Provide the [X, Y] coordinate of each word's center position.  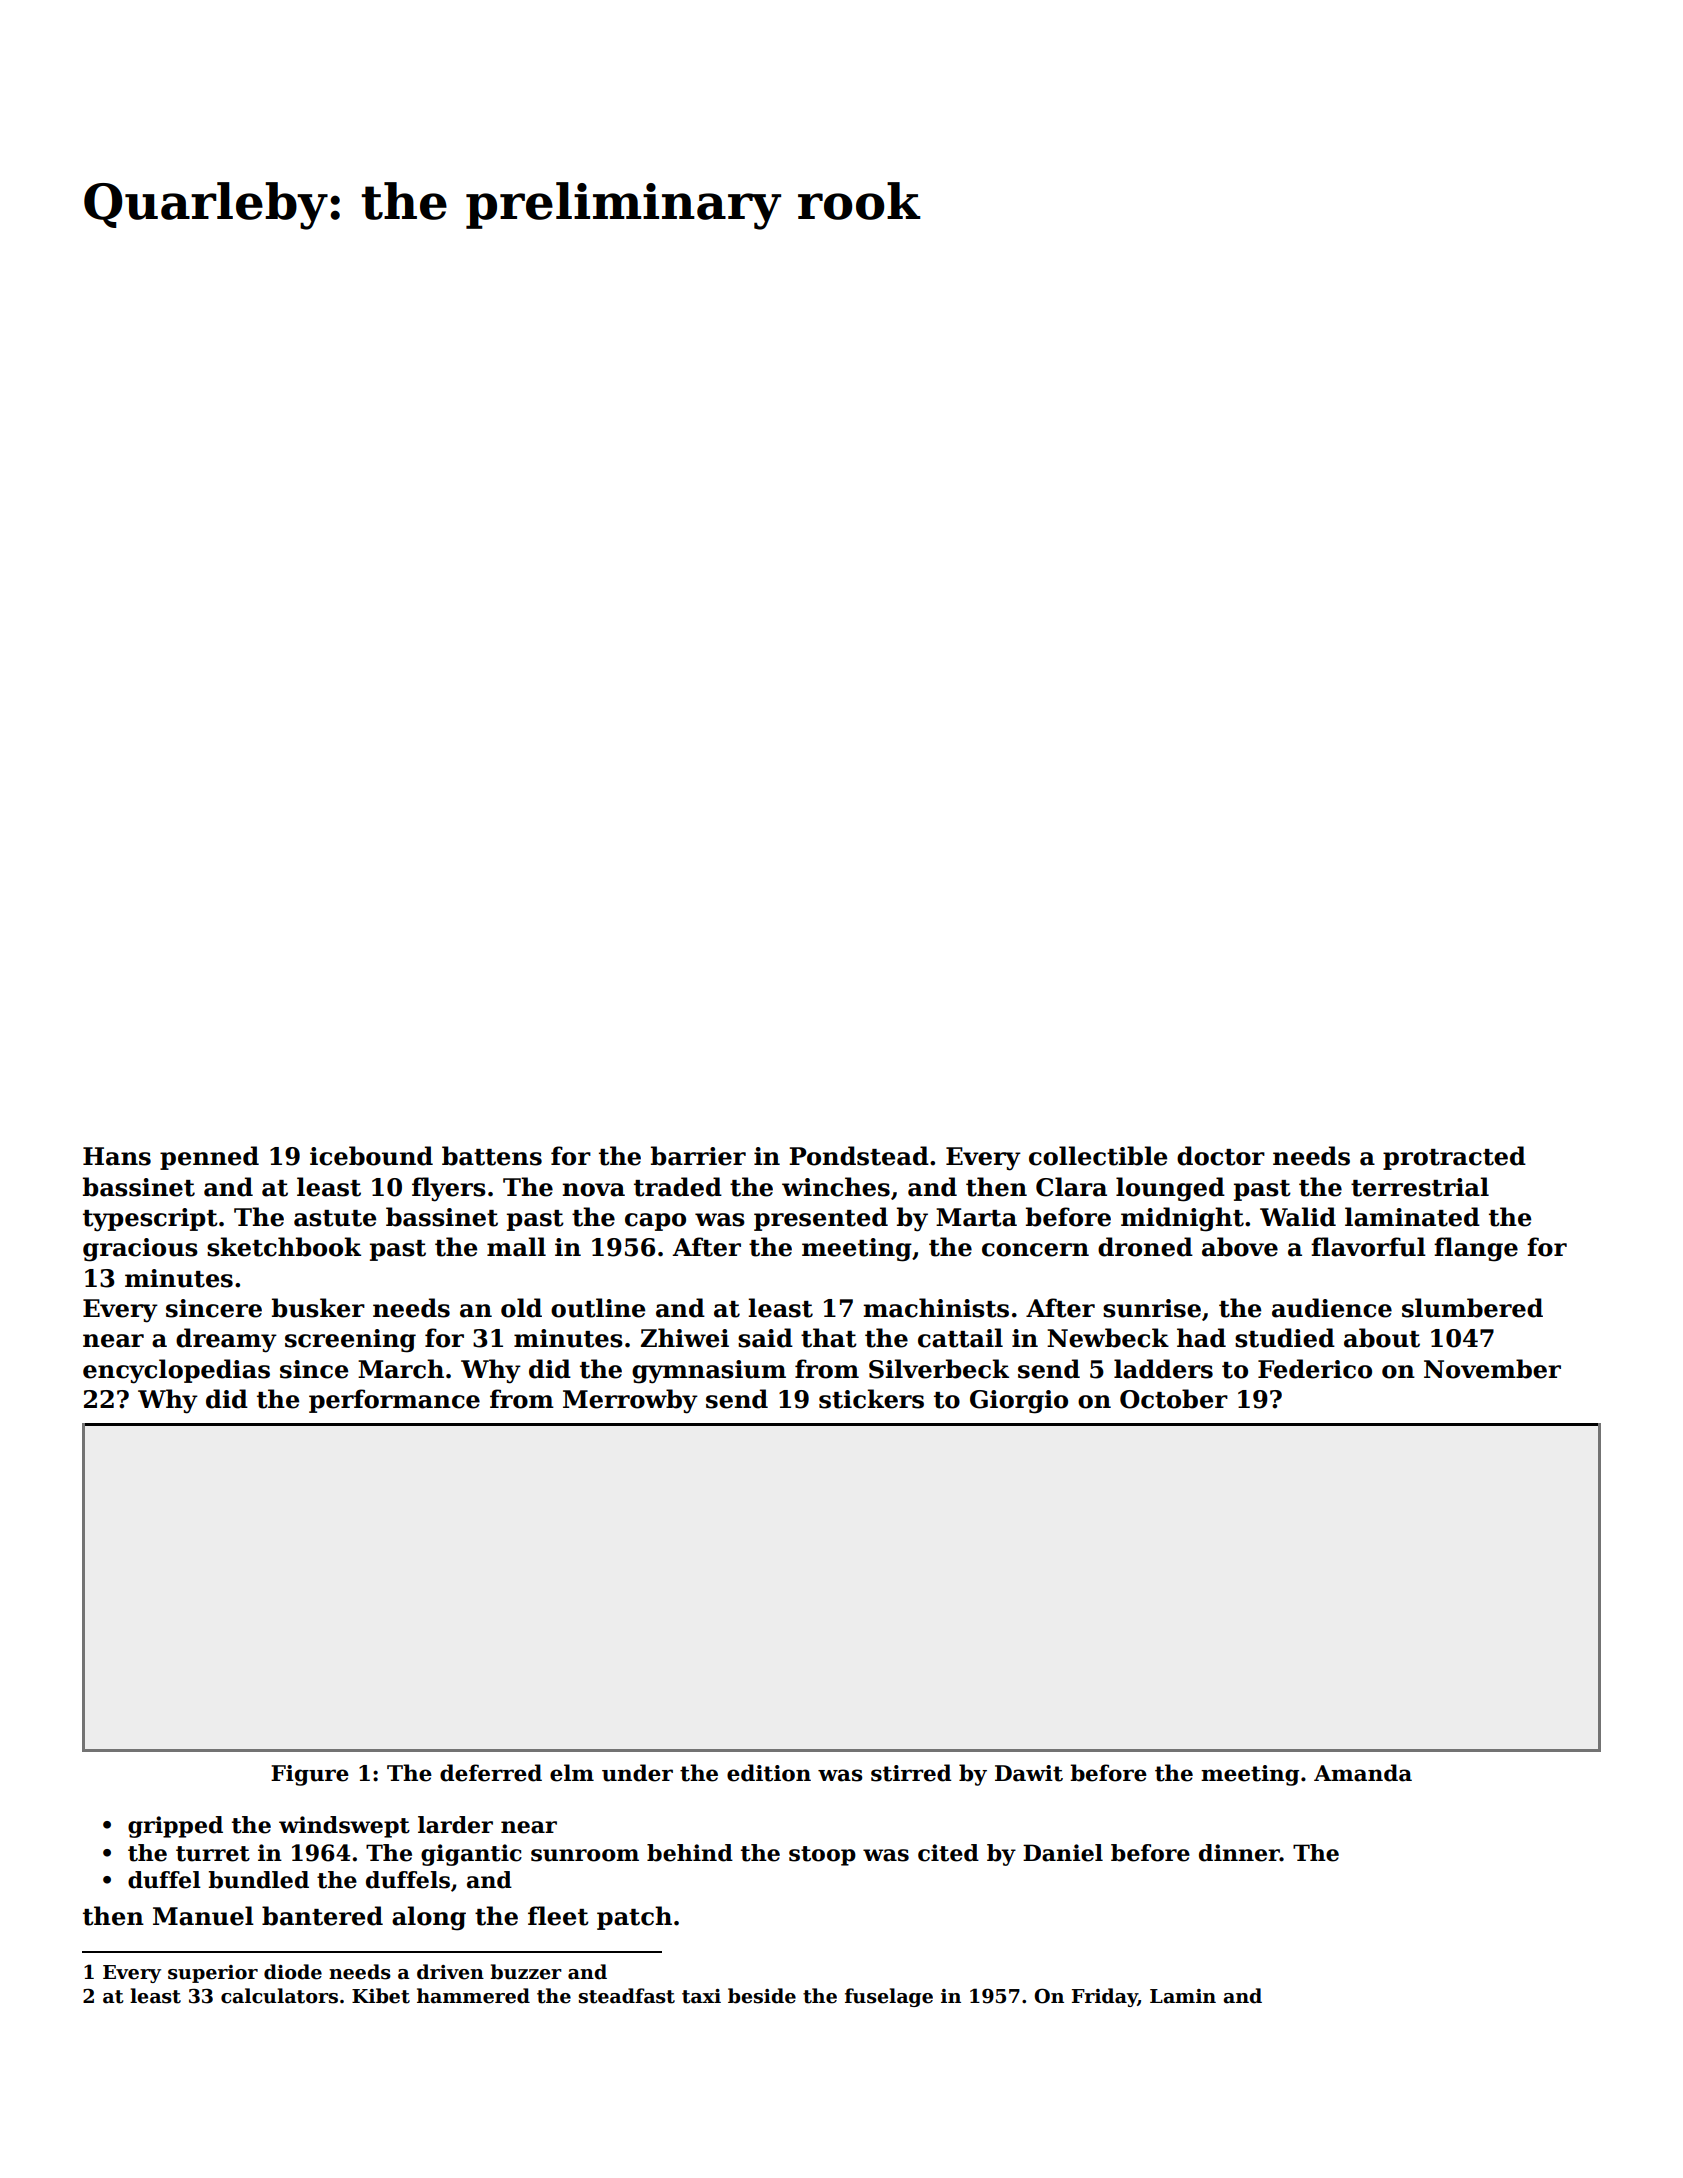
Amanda [1363, 1773]
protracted [1454, 1158]
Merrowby [630, 1401]
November [1492, 1369]
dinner [1239, 1853]
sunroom [585, 1855]
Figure [310, 1775]
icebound [371, 1156]
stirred [911, 1773]
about [1382, 1338]
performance [394, 1401]
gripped [175, 1827]
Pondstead [859, 1156]
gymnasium [709, 1372]
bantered [322, 1916]
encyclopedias [176, 1371]
